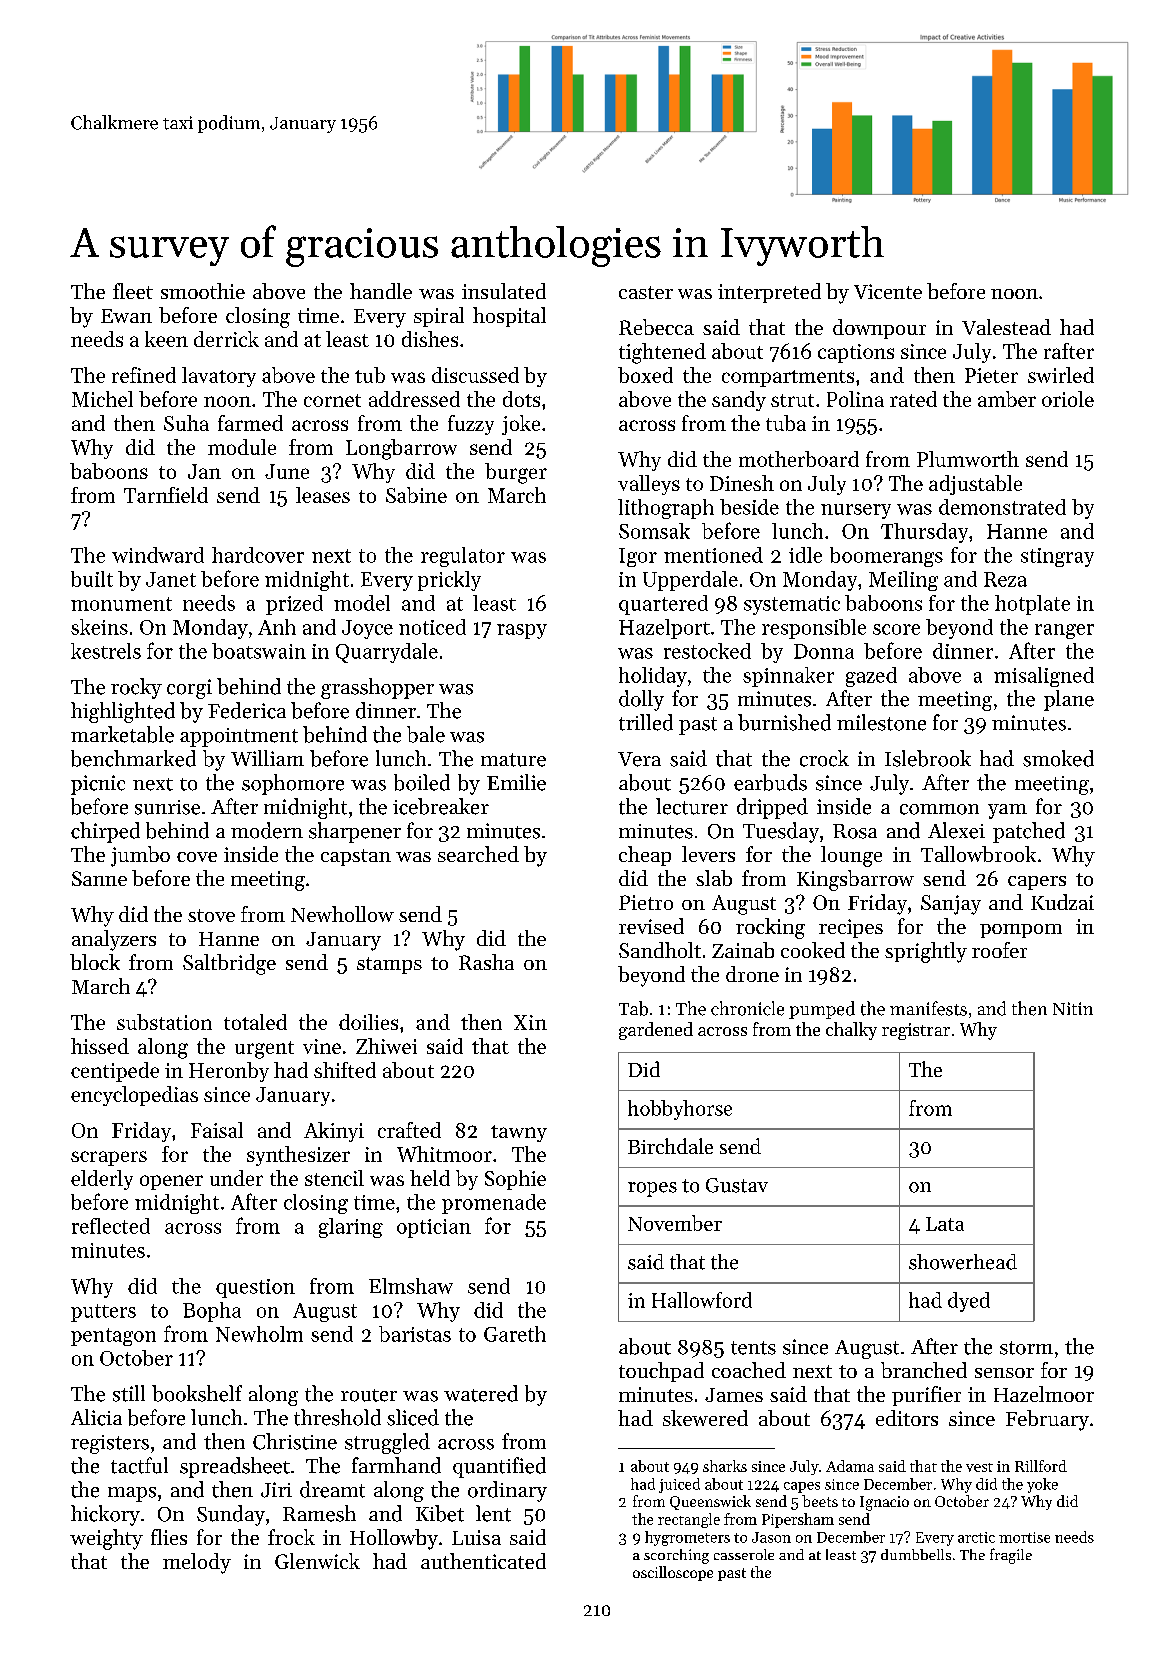 This page has width=1165, height=1654. Describe the element at coordinates (481, 1393) in the page. I see `watered` at that location.
